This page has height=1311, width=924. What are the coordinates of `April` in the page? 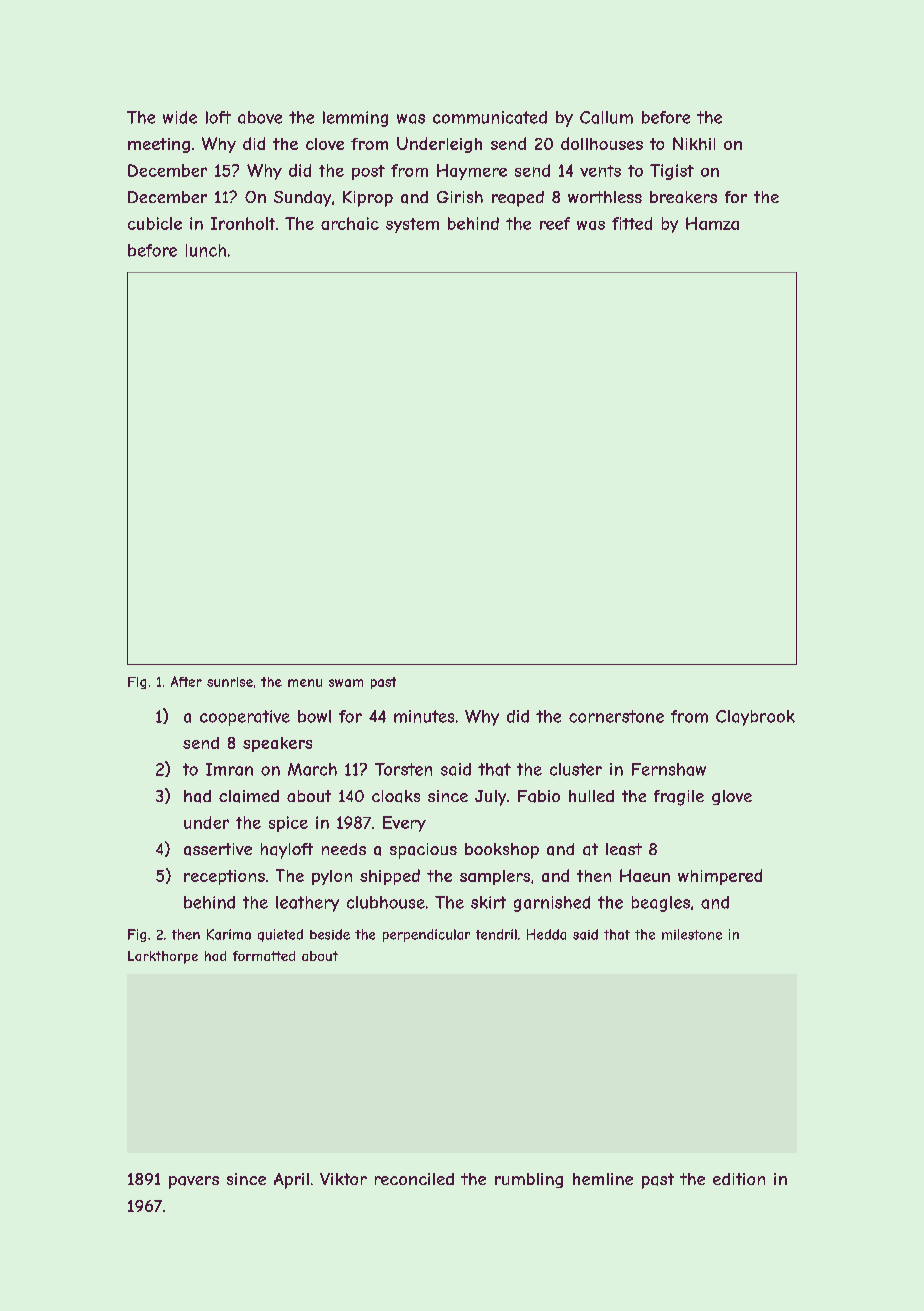 It's located at (291, 1181).
